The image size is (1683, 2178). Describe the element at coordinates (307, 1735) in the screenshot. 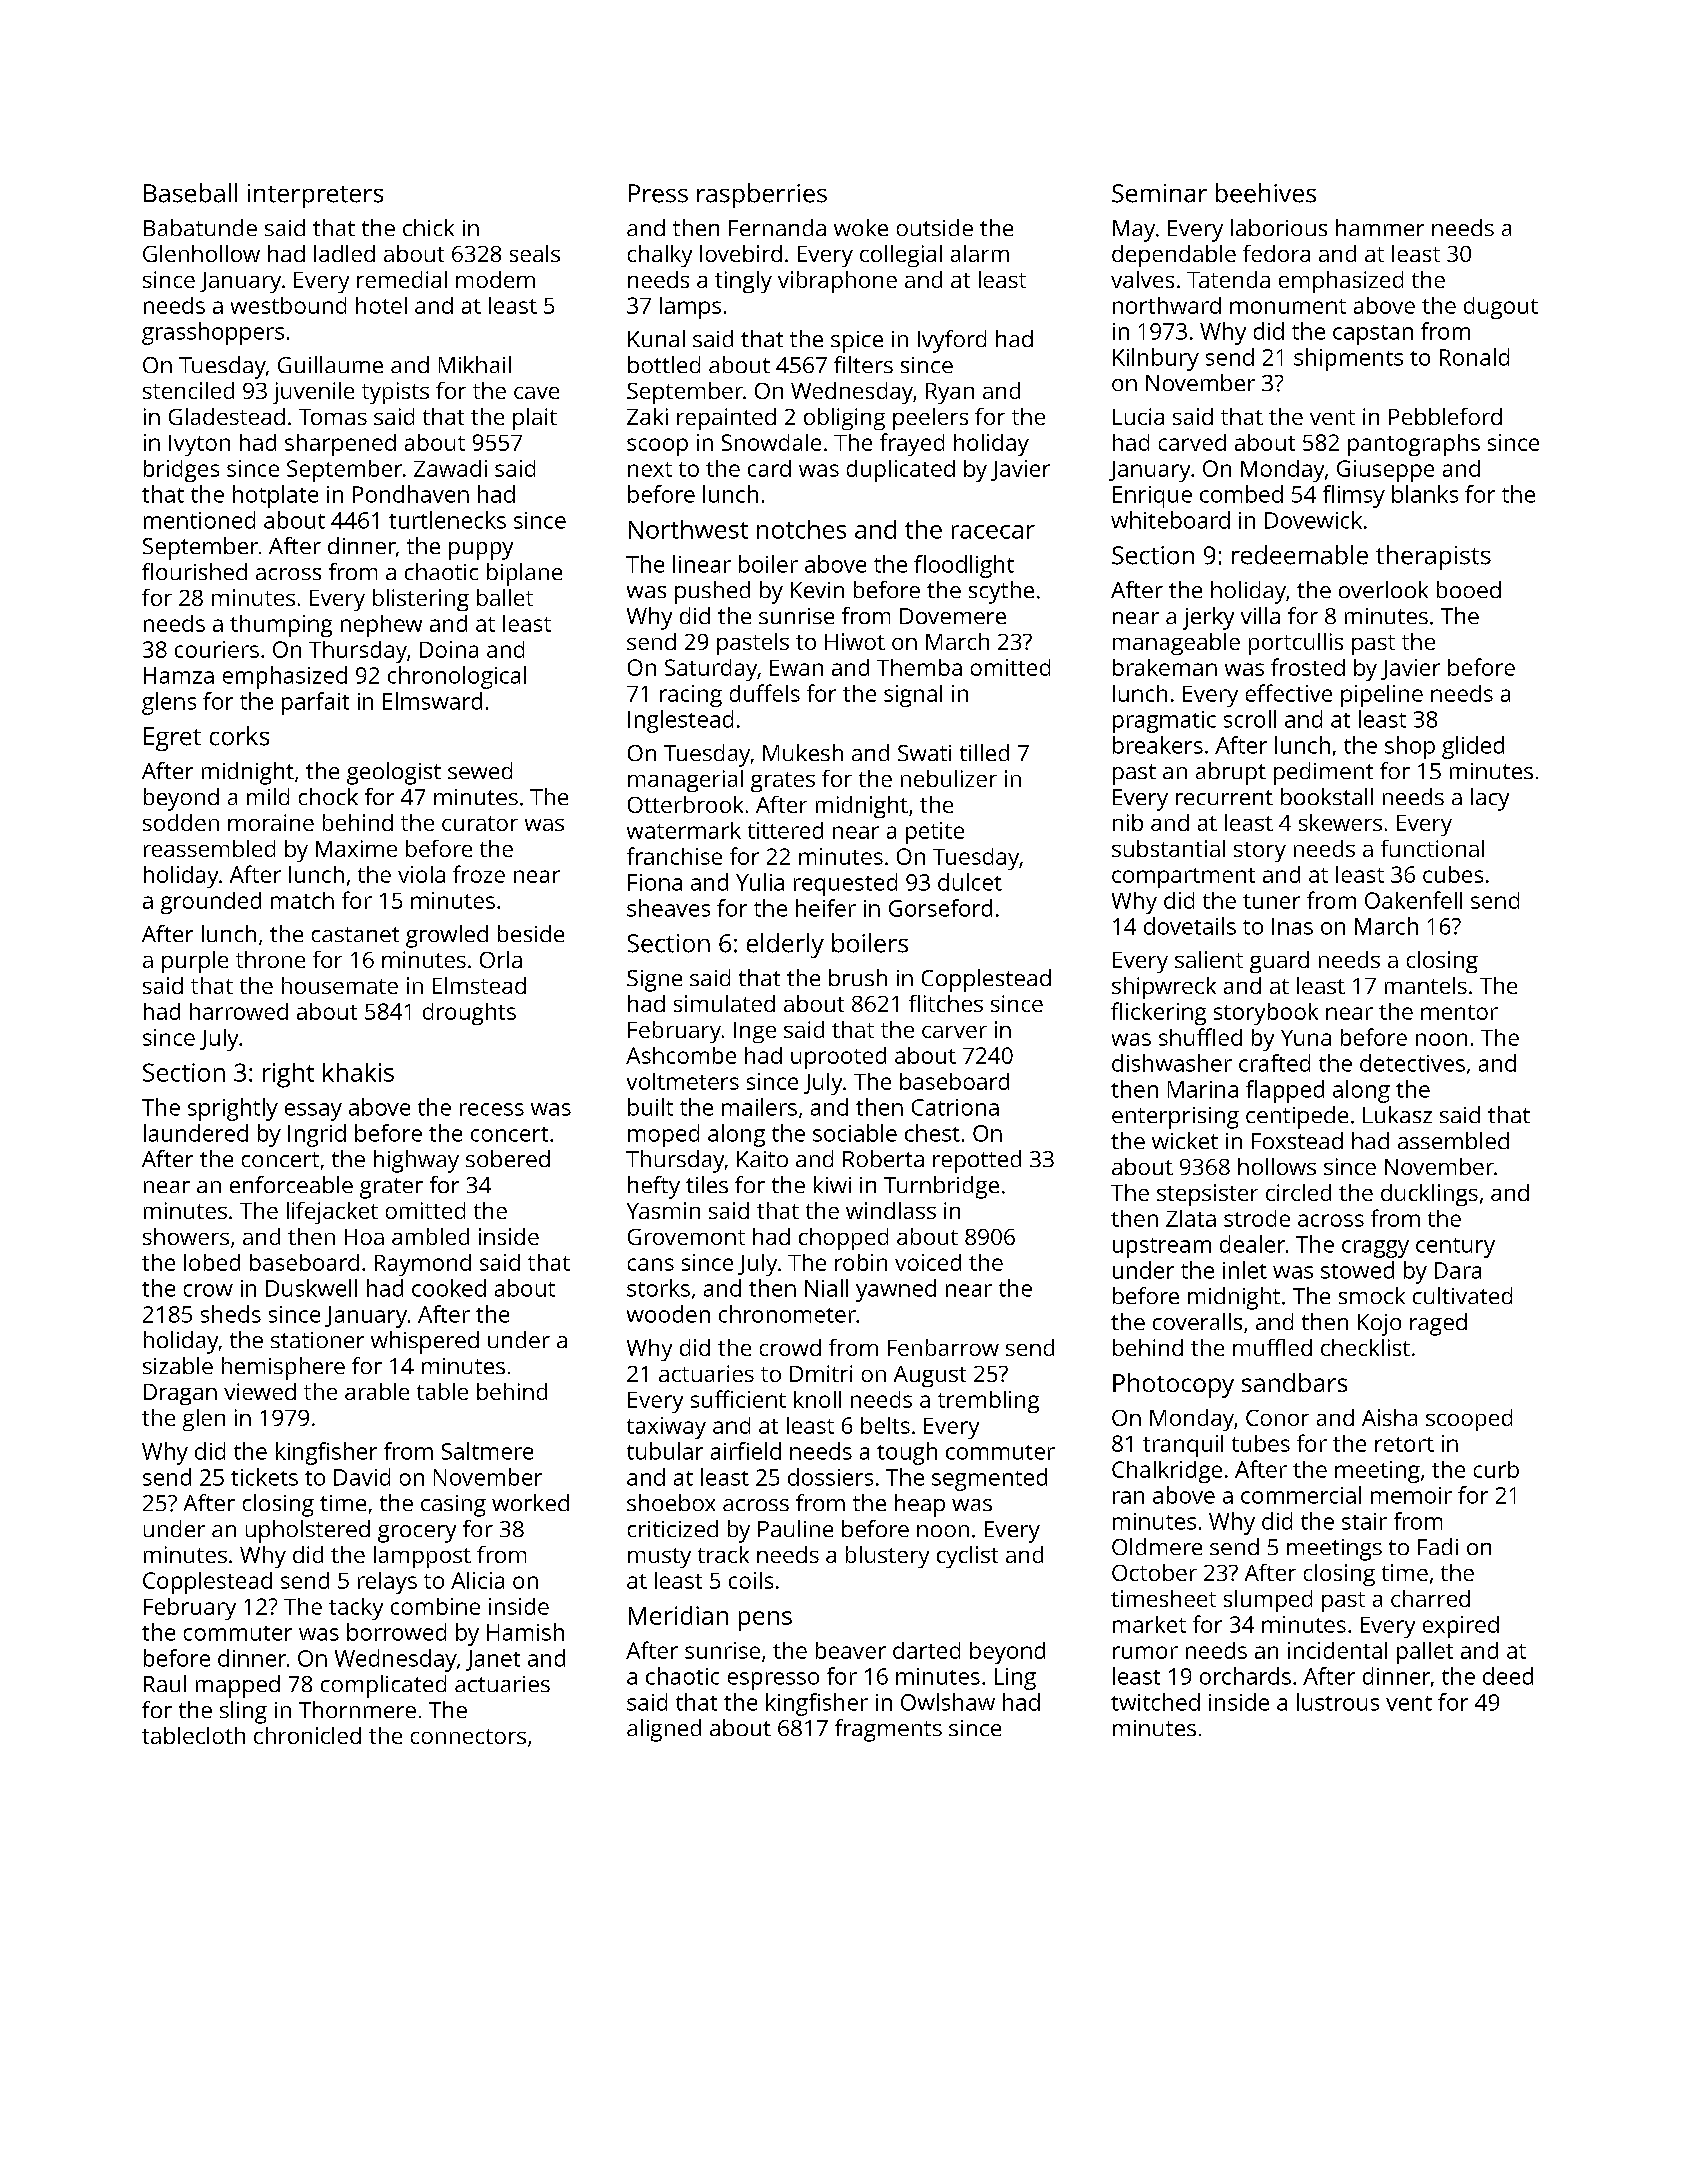

I see `chronicled` at that location.
